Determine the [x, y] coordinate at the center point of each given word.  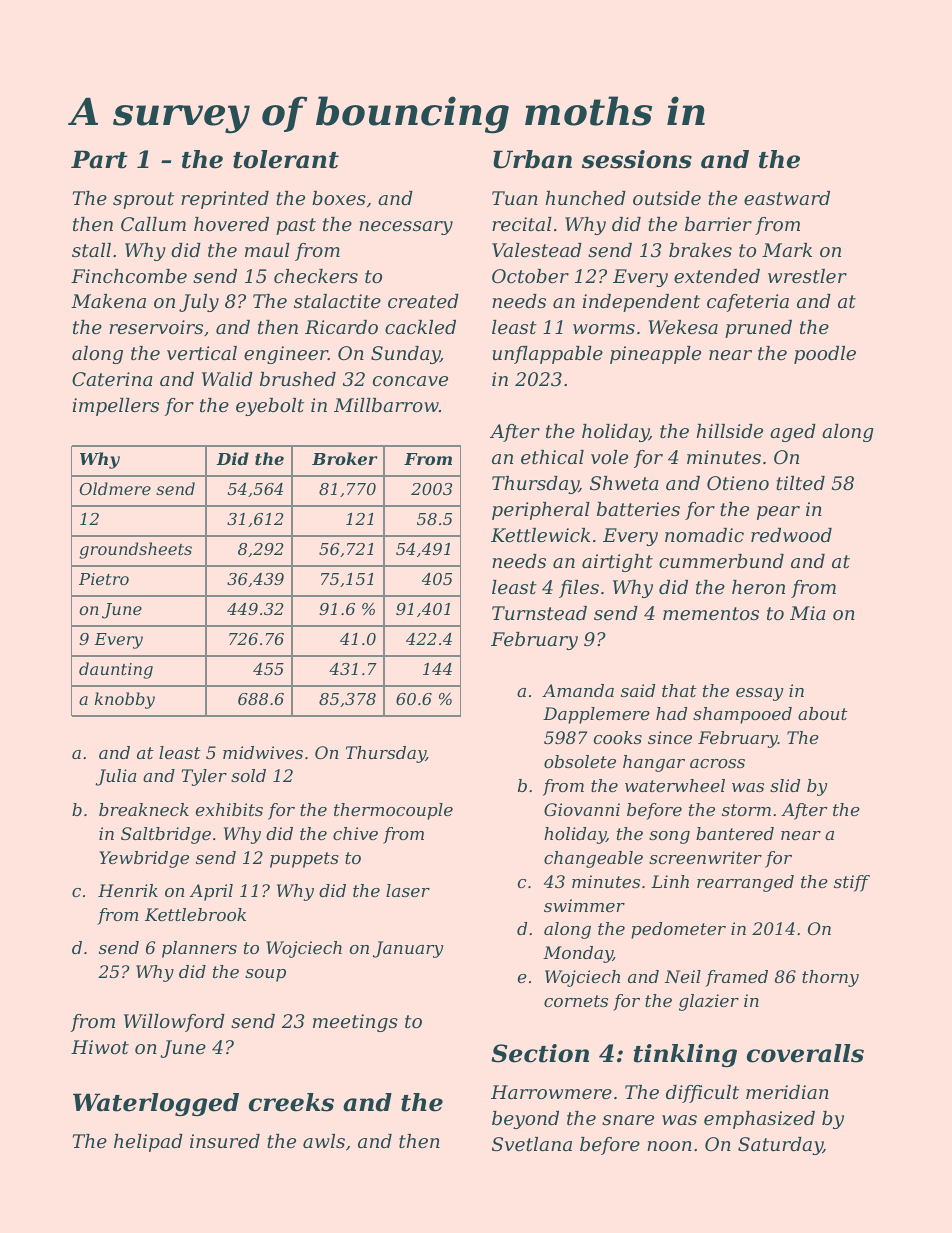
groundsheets [135, 550]
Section [540, 1053]
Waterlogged [156, 1105]
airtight [617, 563]
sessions [637, 159]
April [211, 892]
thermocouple [393, 811]
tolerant [286, 159]
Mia [807, 613]
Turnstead [539, 613]
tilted [800, 483]
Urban [532, 159]
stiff [852, 883]
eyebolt [270, 407]
